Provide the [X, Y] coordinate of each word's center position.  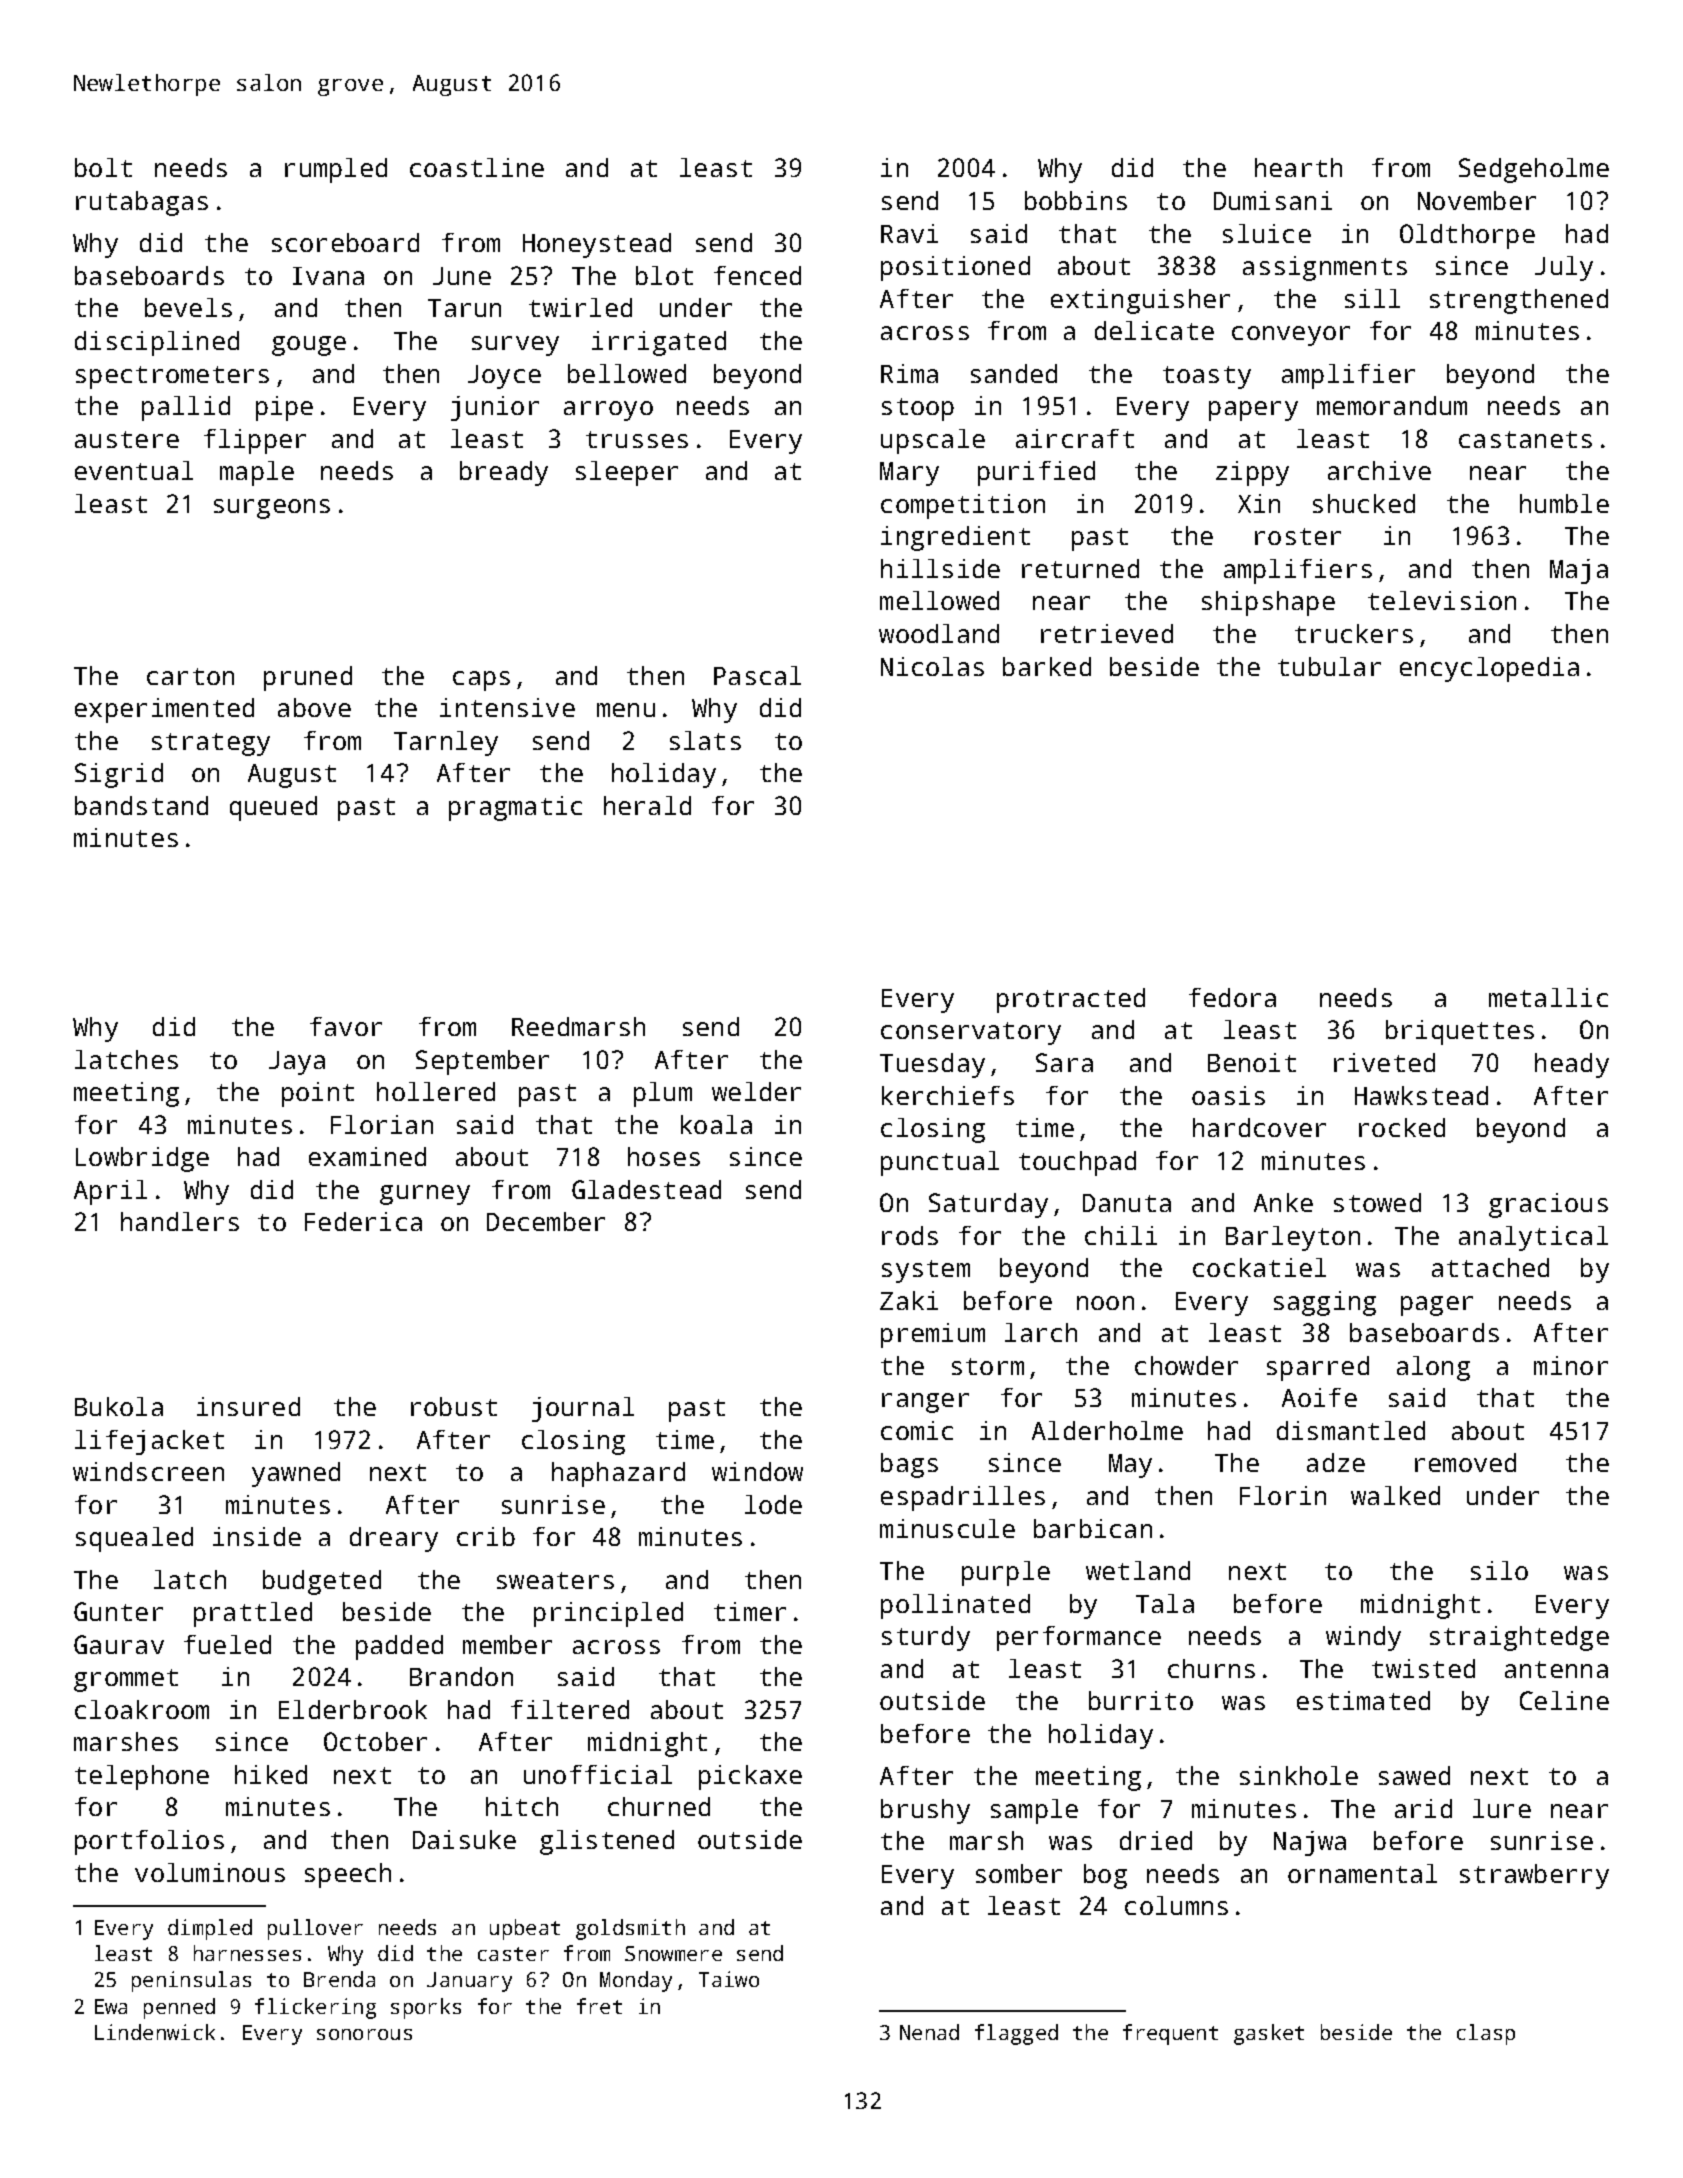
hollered [436, 1091]
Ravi [909, 233]
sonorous [364, 2034]
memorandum [1392, 405]
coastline [477, 167]
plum [663, 1094]
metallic [1548, 997]
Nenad [929, 2032]
